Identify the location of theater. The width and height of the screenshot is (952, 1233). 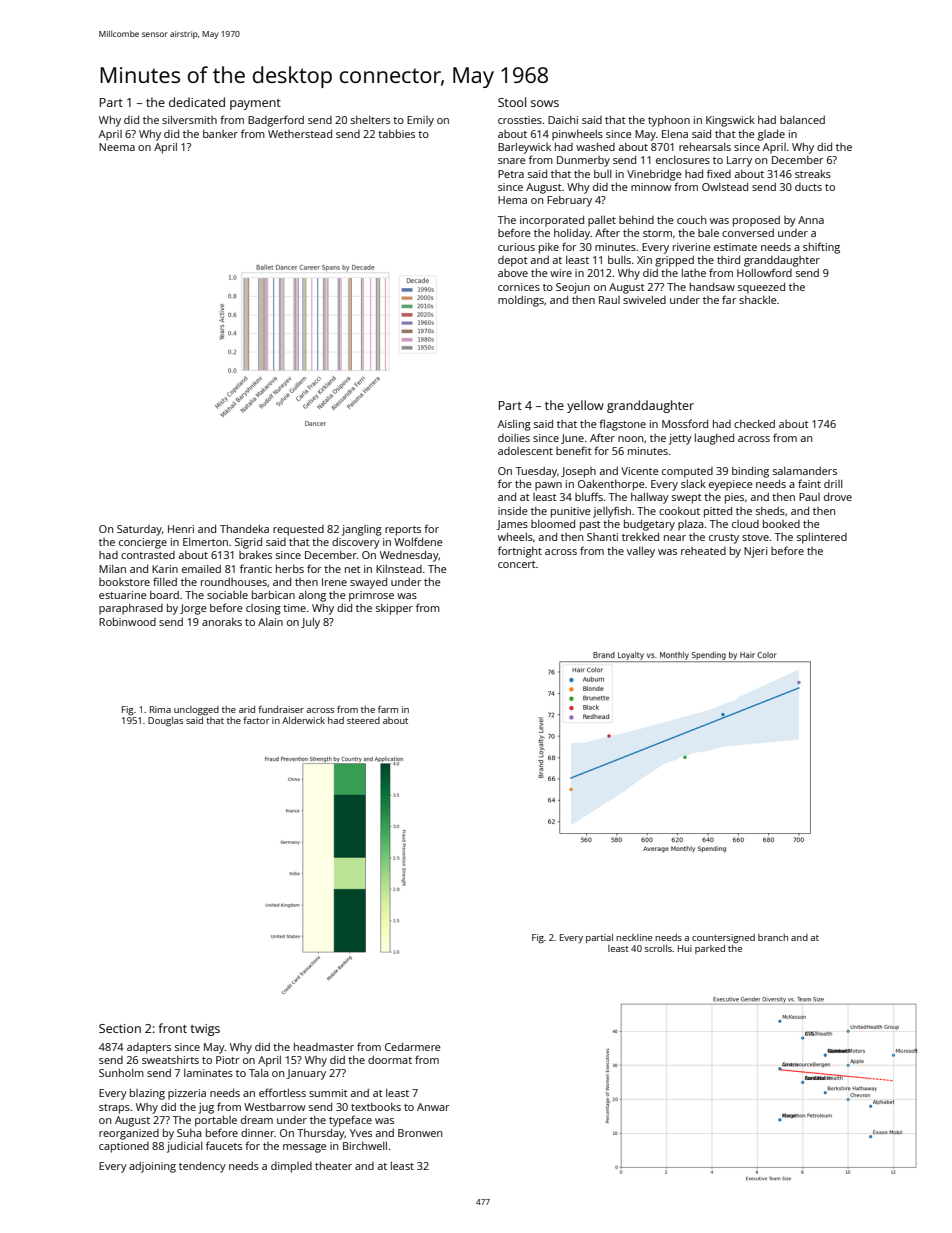
(333, 1165).
